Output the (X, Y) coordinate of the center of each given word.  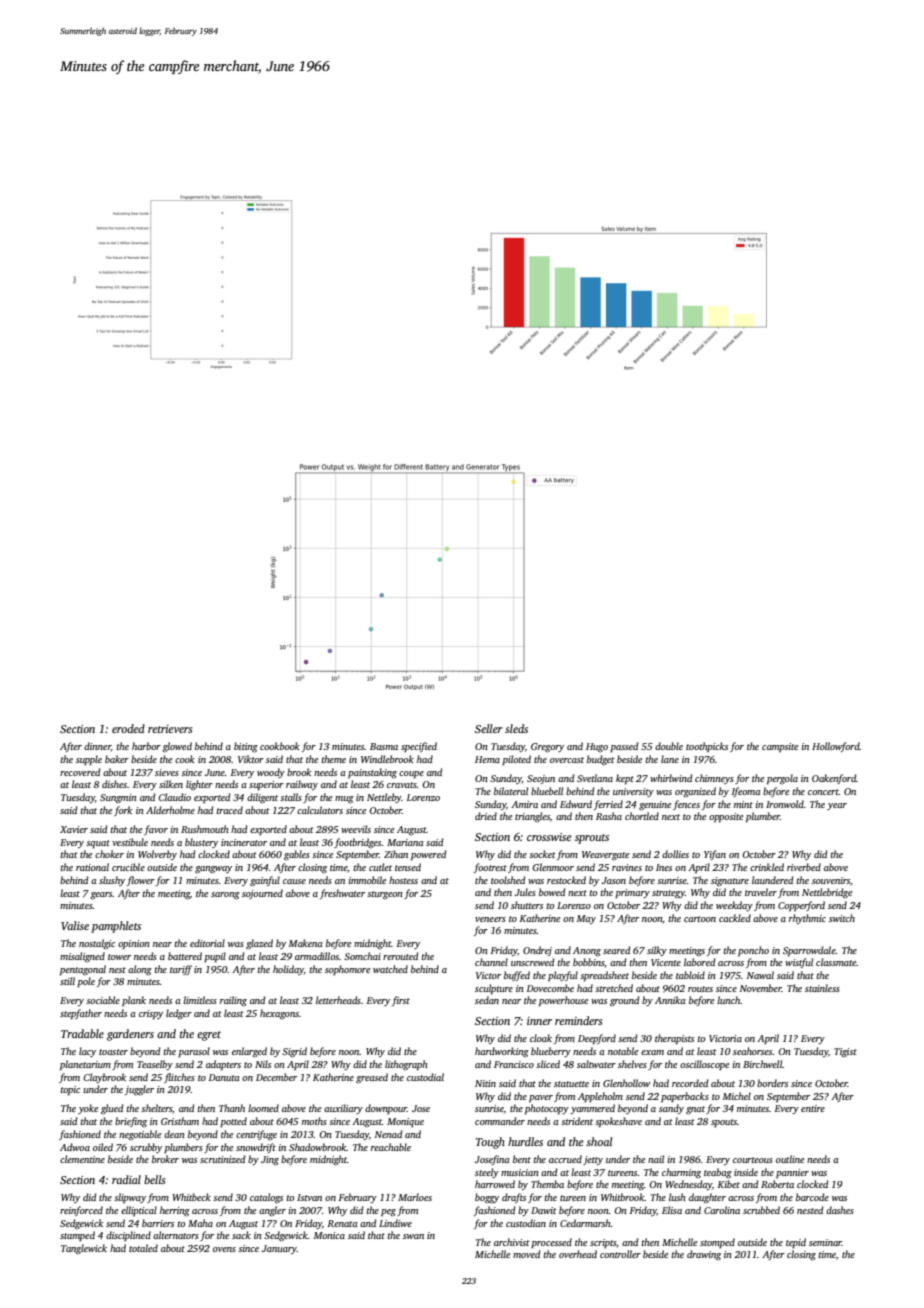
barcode (812, 1197)
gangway (213, 870)
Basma (384, 746)
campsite (780, 747)
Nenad (389, 1134)
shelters (157, 1109)
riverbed (804, 867)
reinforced (81, 1211)
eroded (128, 728)
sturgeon (385, 895)
